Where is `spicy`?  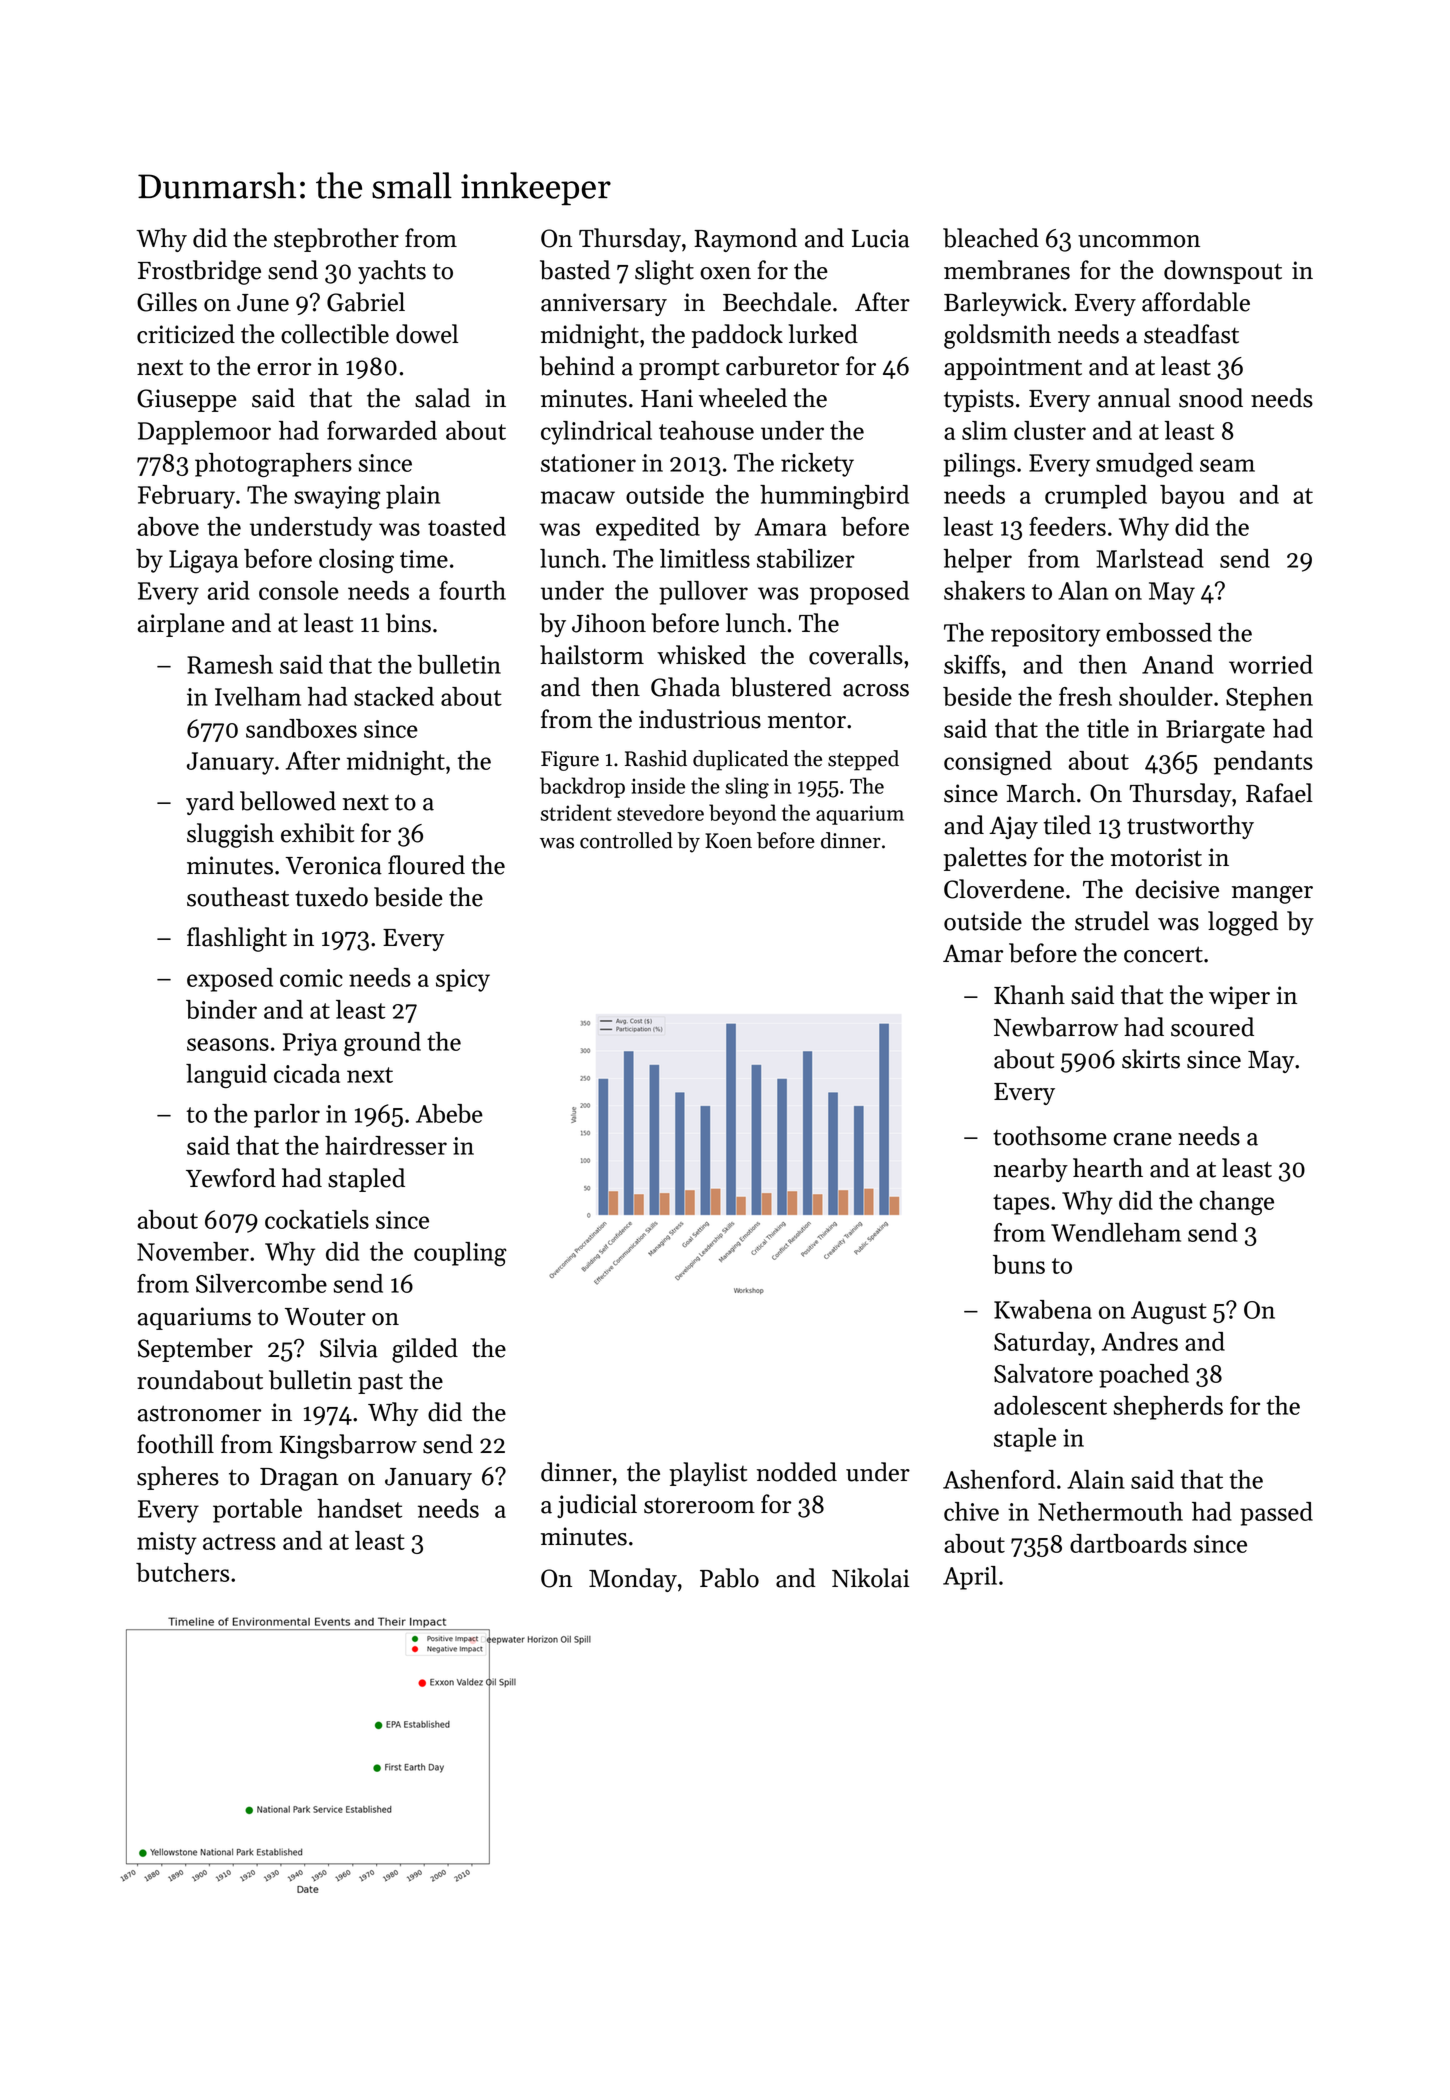
spicy is located at coordinates (463, 980).
